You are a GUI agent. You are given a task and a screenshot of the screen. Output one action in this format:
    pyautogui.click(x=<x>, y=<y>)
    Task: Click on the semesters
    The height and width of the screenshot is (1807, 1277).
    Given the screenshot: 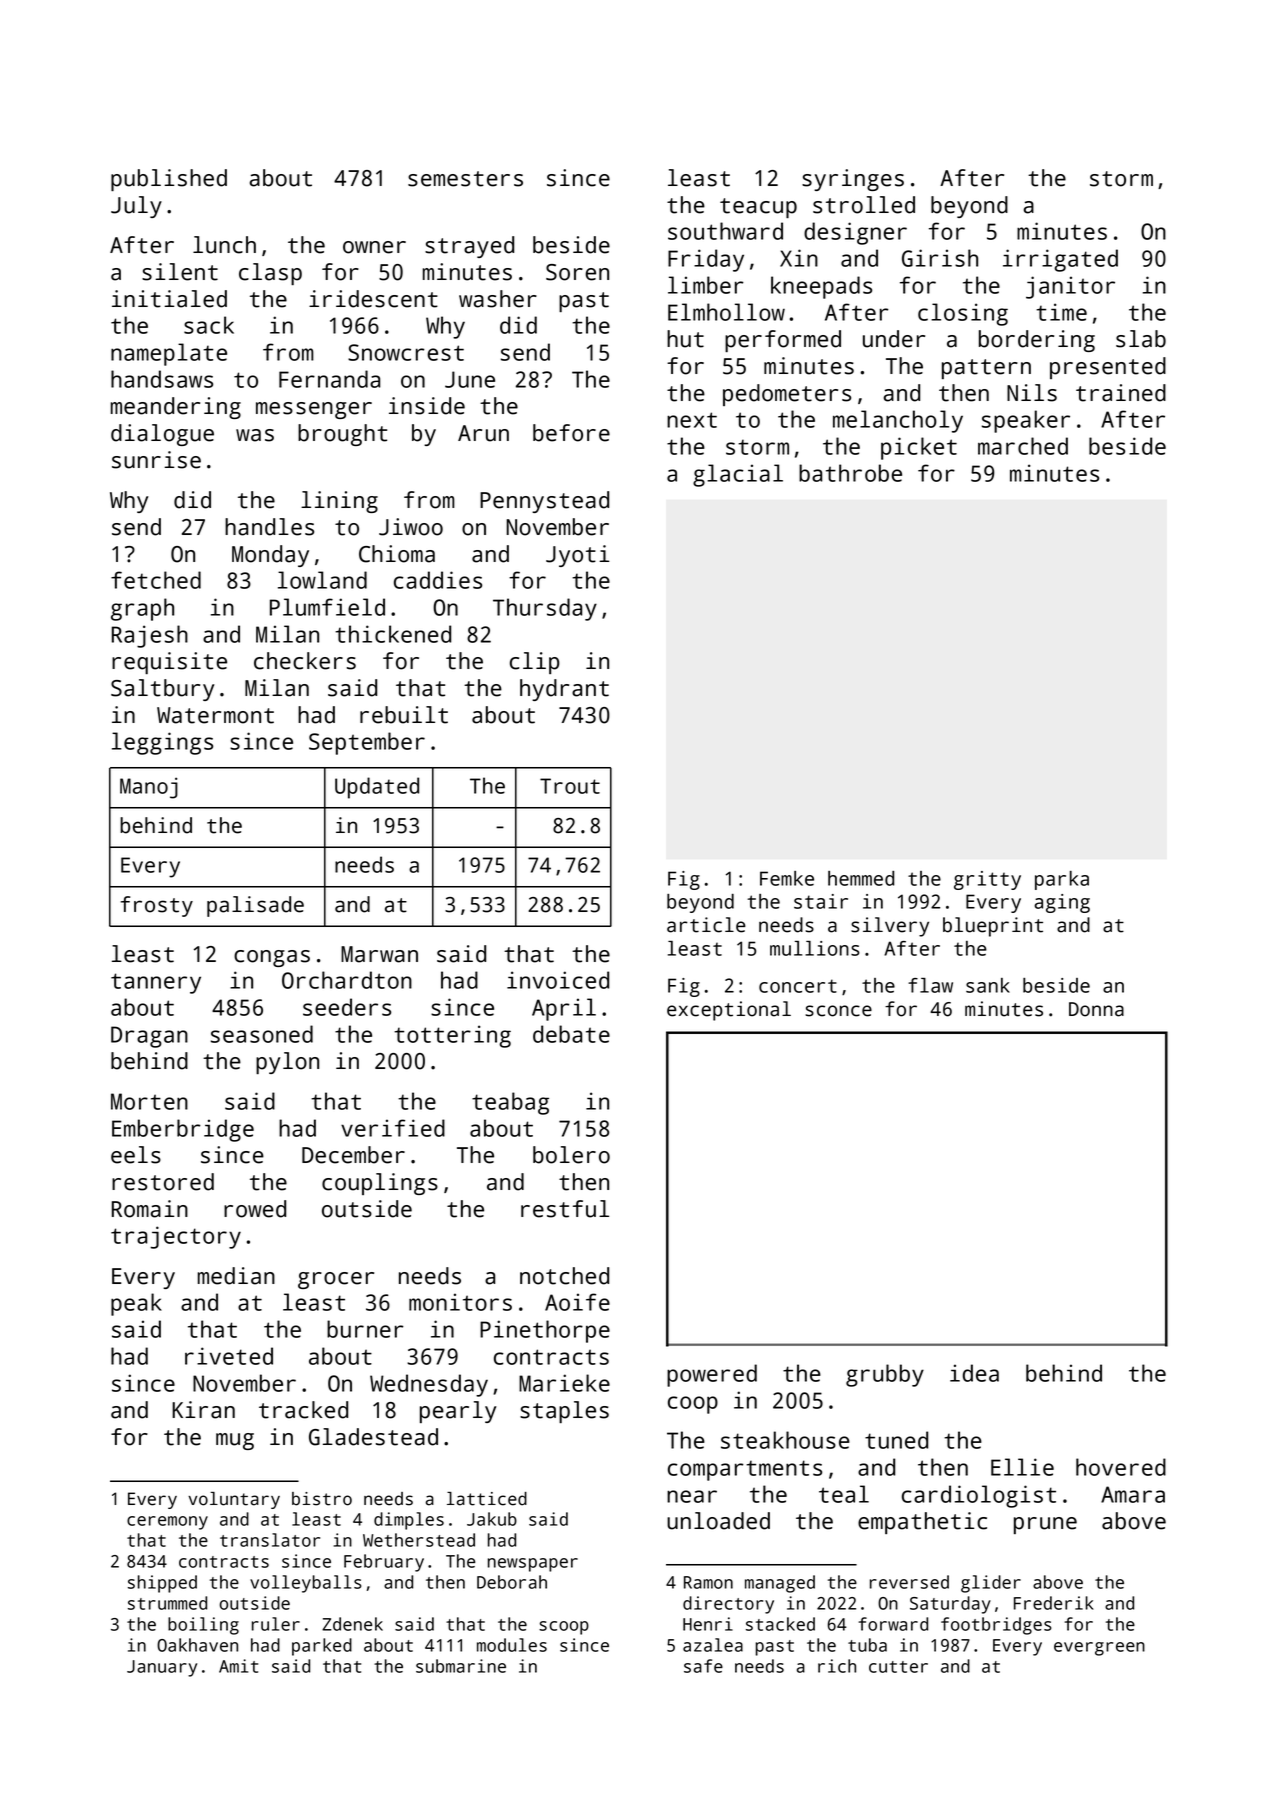 What is the action you would take?
    pyautogui.click(x=465, y=179)
